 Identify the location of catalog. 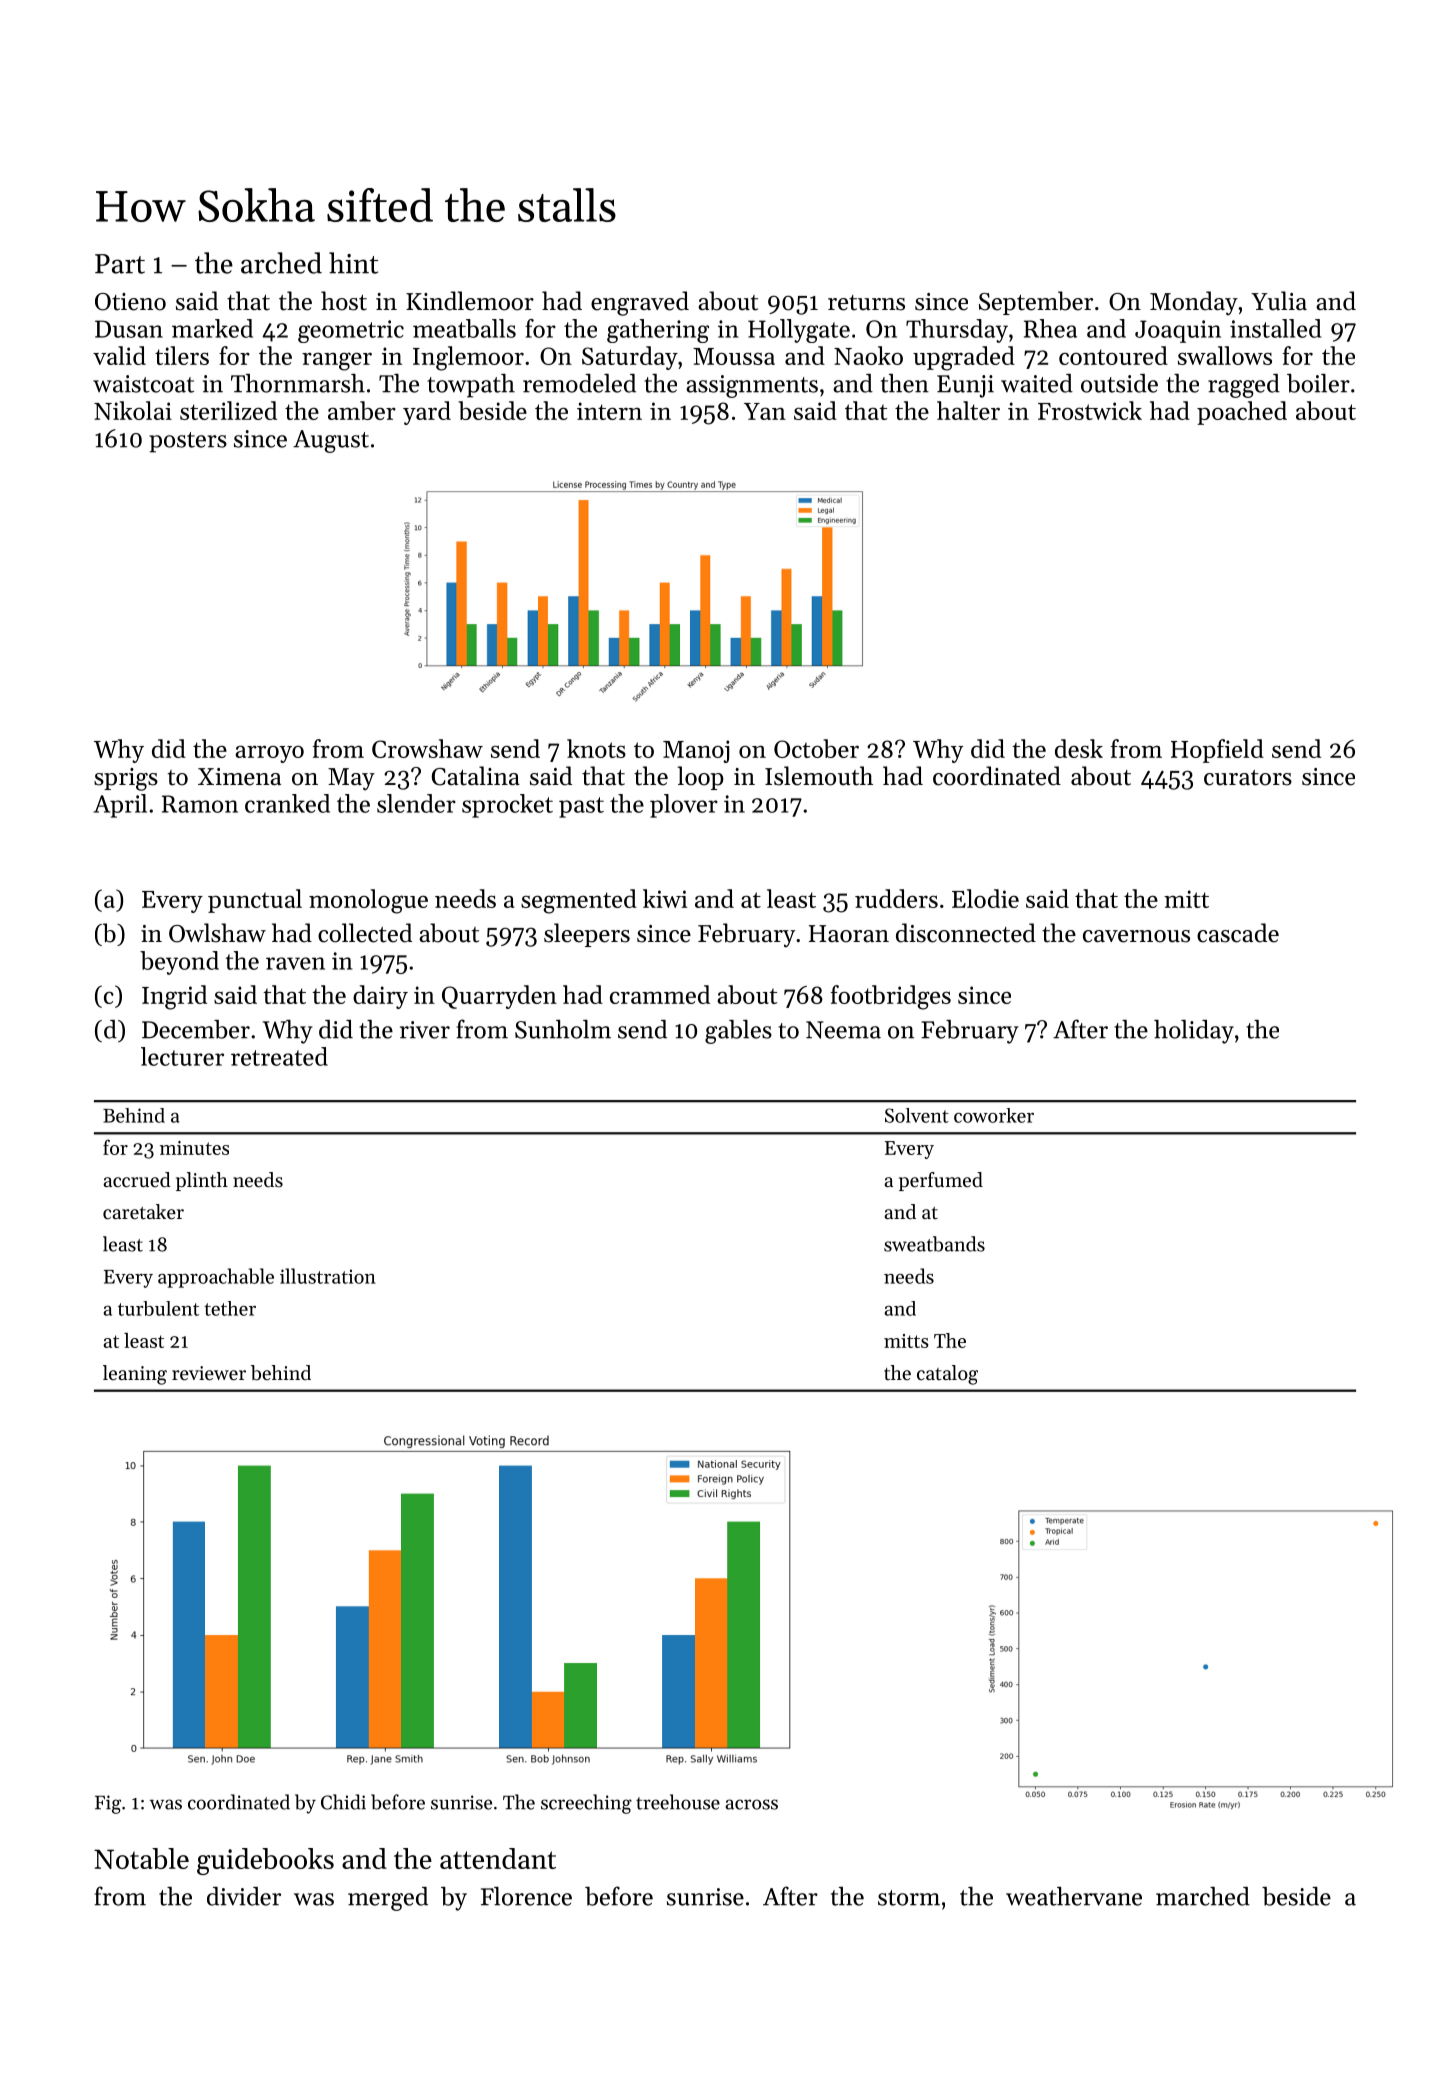
(947, 1375).
